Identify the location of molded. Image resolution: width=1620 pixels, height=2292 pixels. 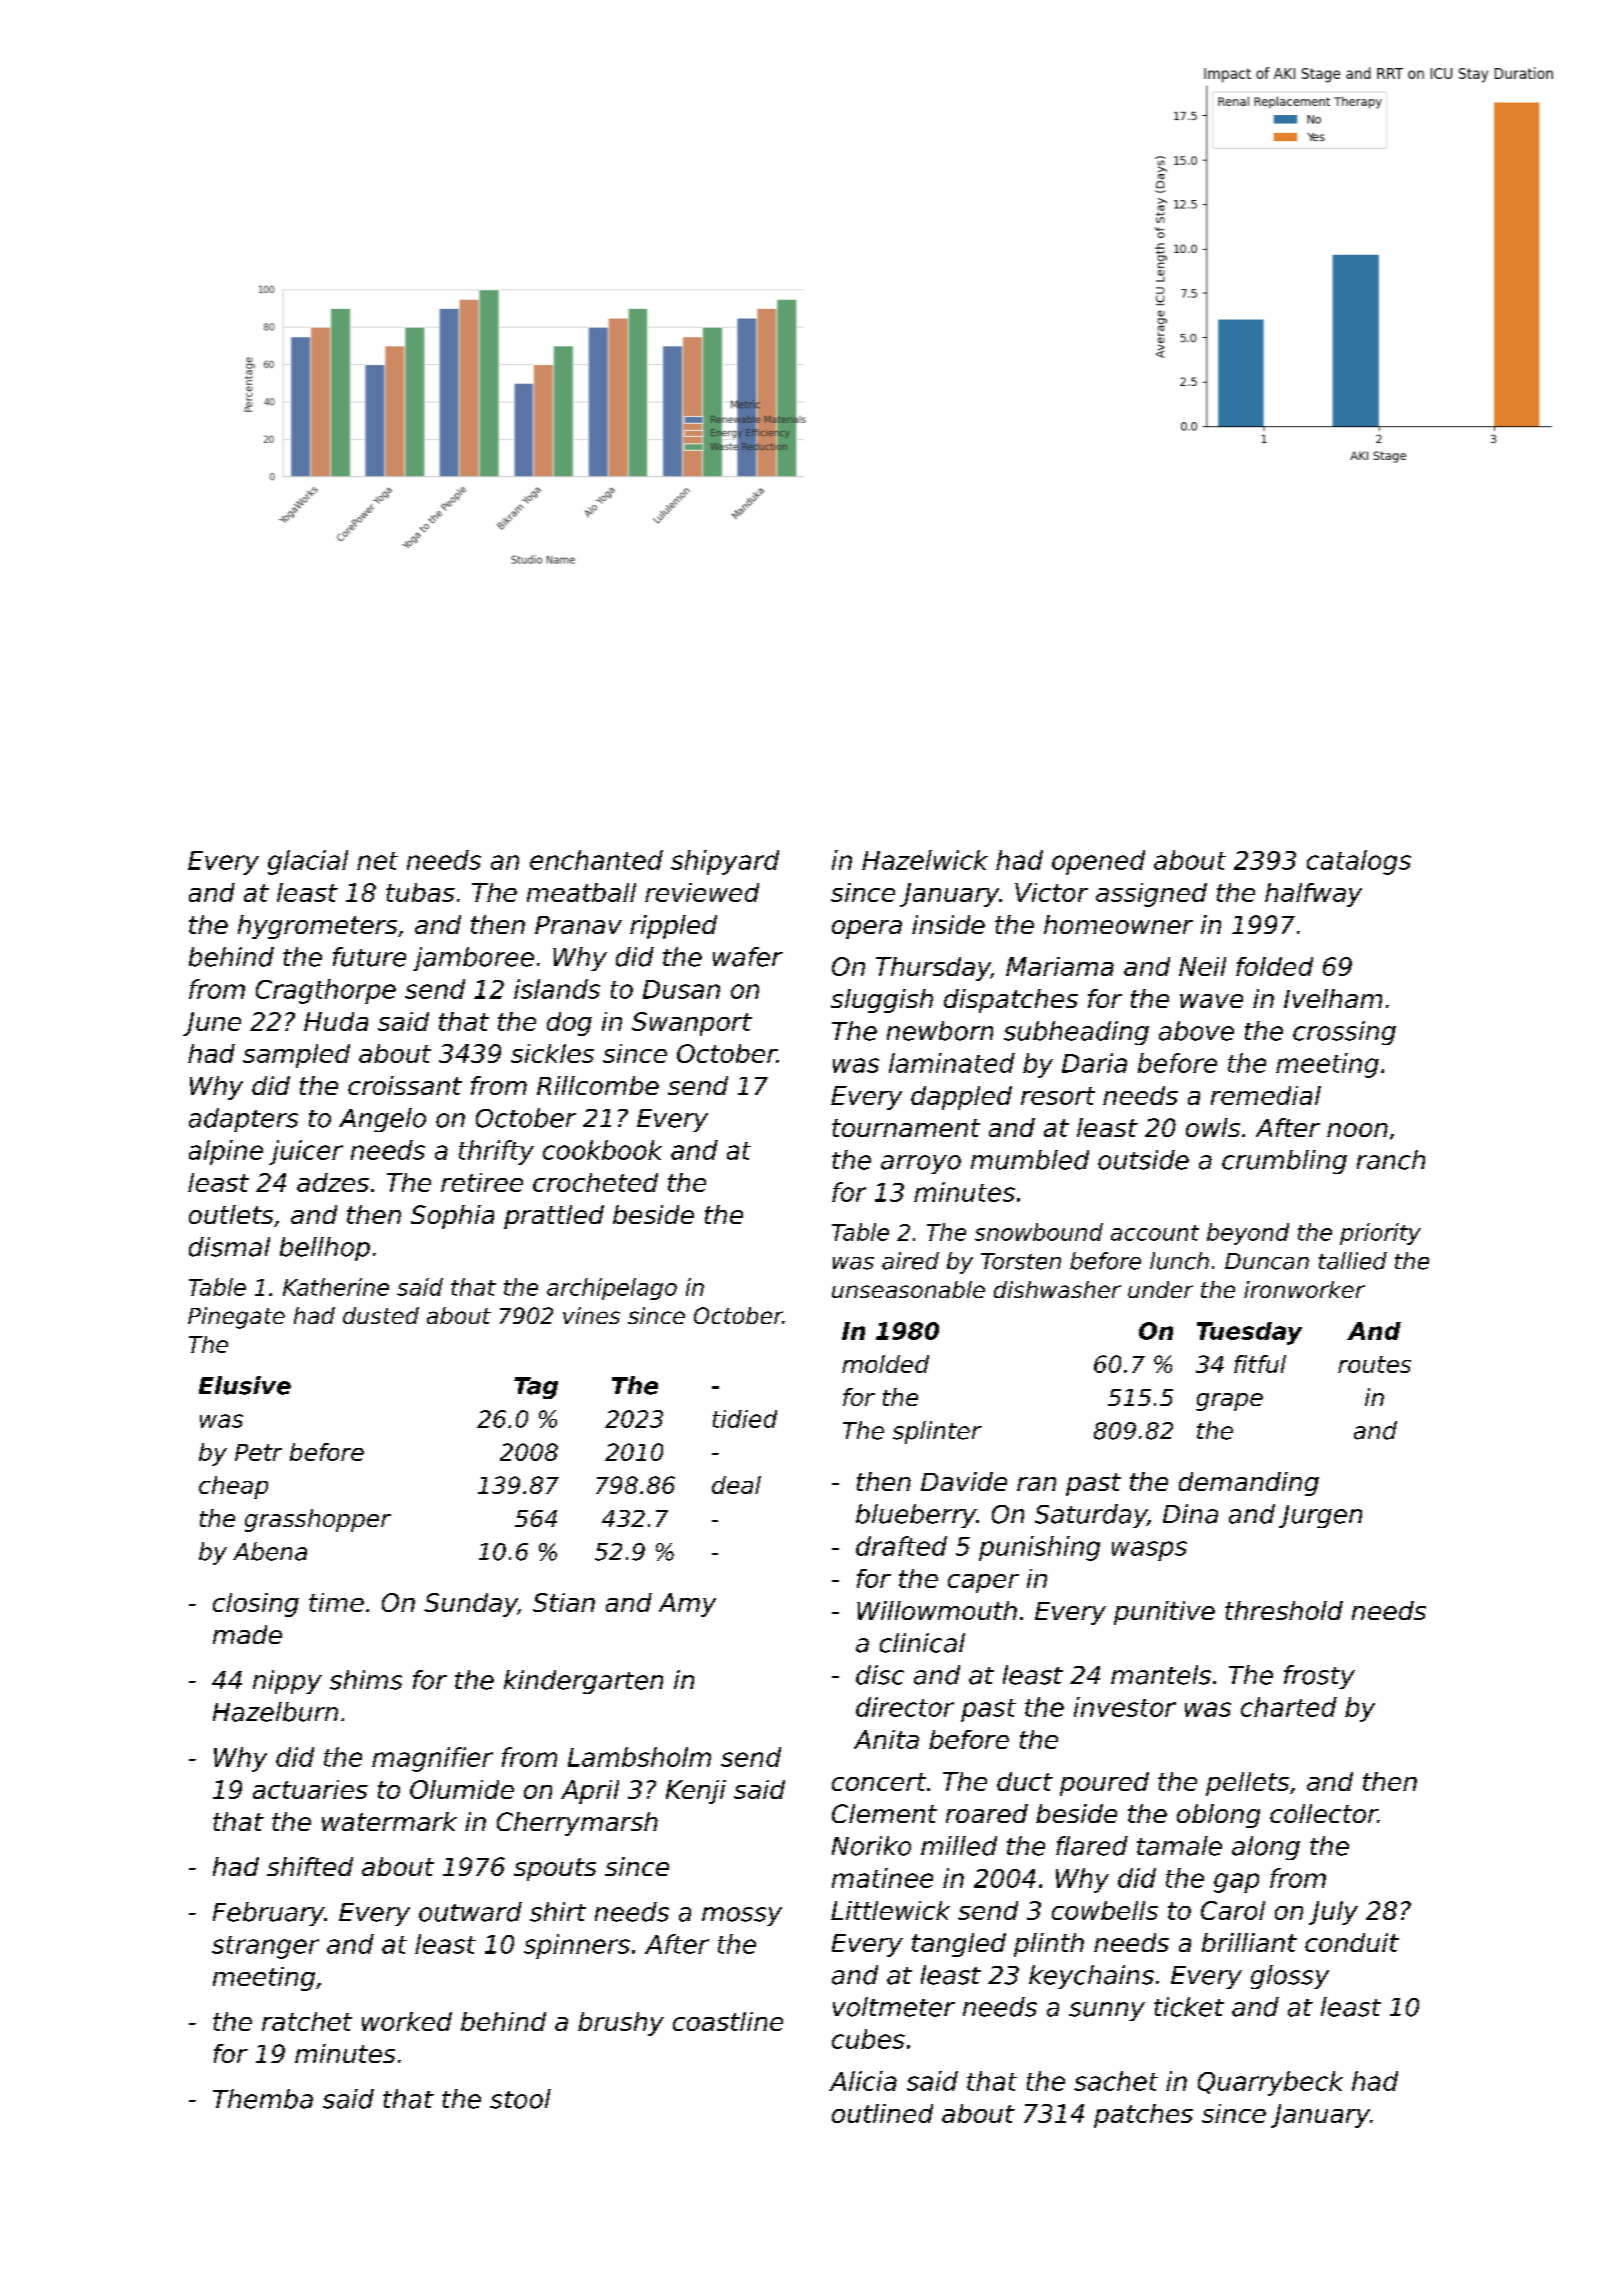
(885, 1364).
